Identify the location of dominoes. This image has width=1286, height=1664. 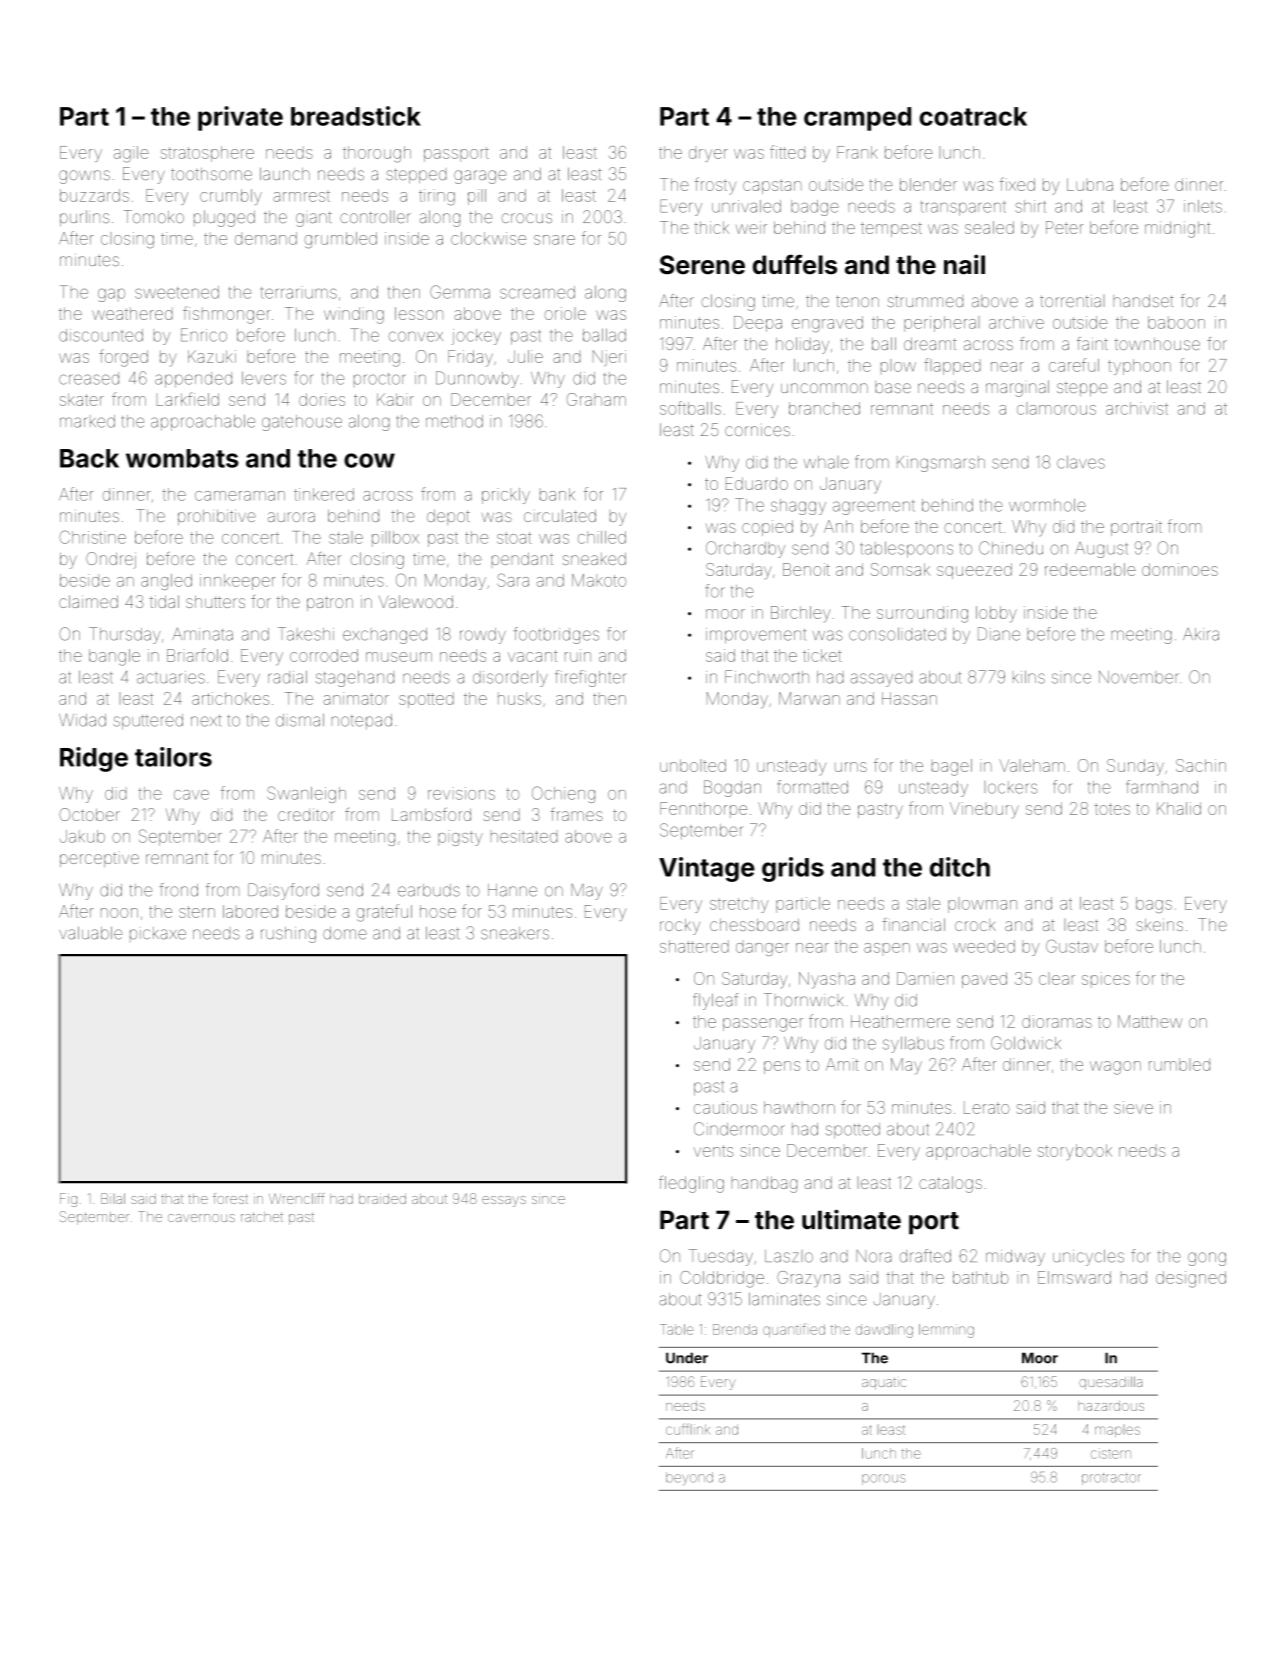
(1180, 569).
